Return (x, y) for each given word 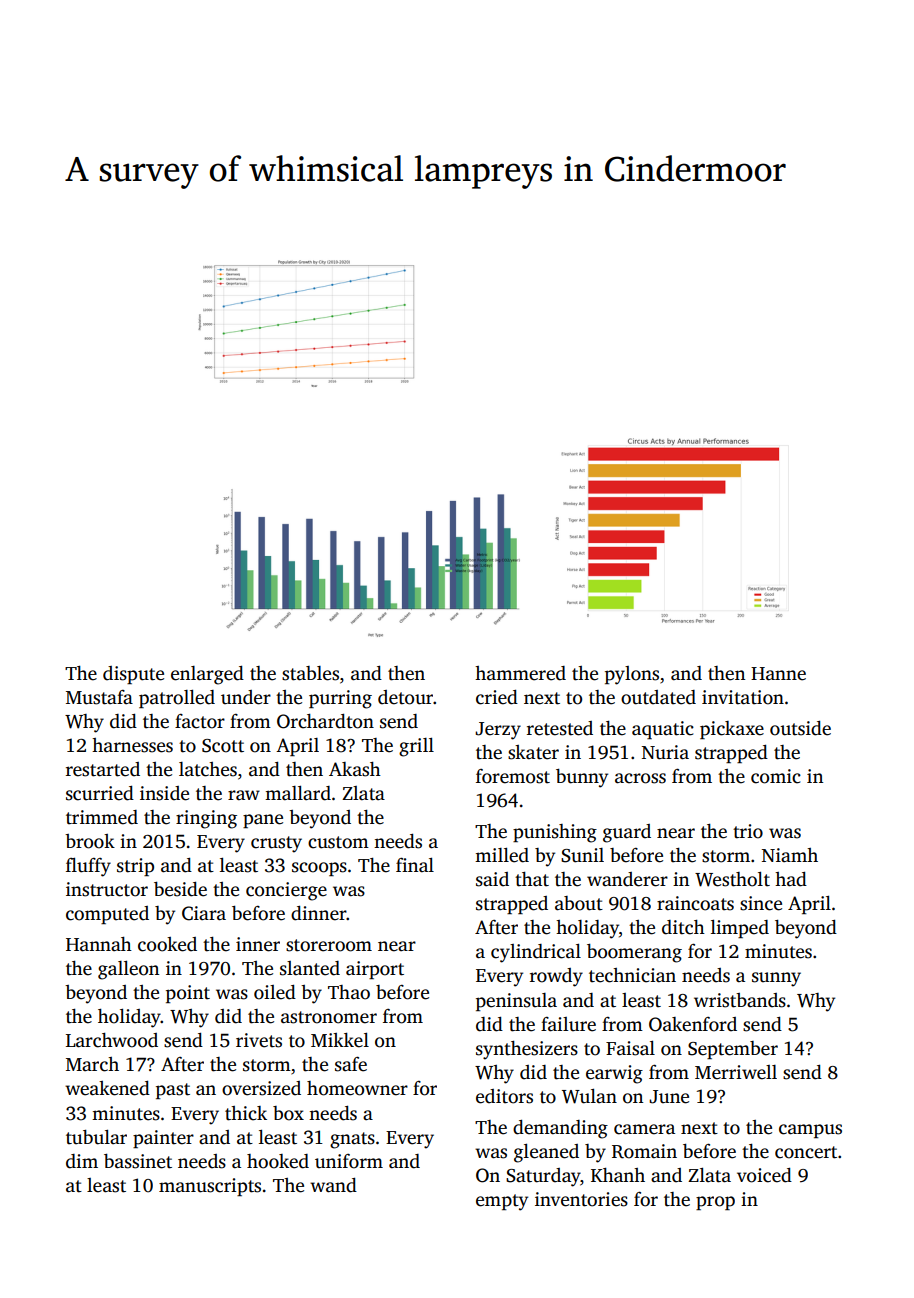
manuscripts (210, 1187)
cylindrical (536, 953)
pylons (632, 675)
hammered (520, 673)
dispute (133, 675)
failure (568, 1024)
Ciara (204, 913)
